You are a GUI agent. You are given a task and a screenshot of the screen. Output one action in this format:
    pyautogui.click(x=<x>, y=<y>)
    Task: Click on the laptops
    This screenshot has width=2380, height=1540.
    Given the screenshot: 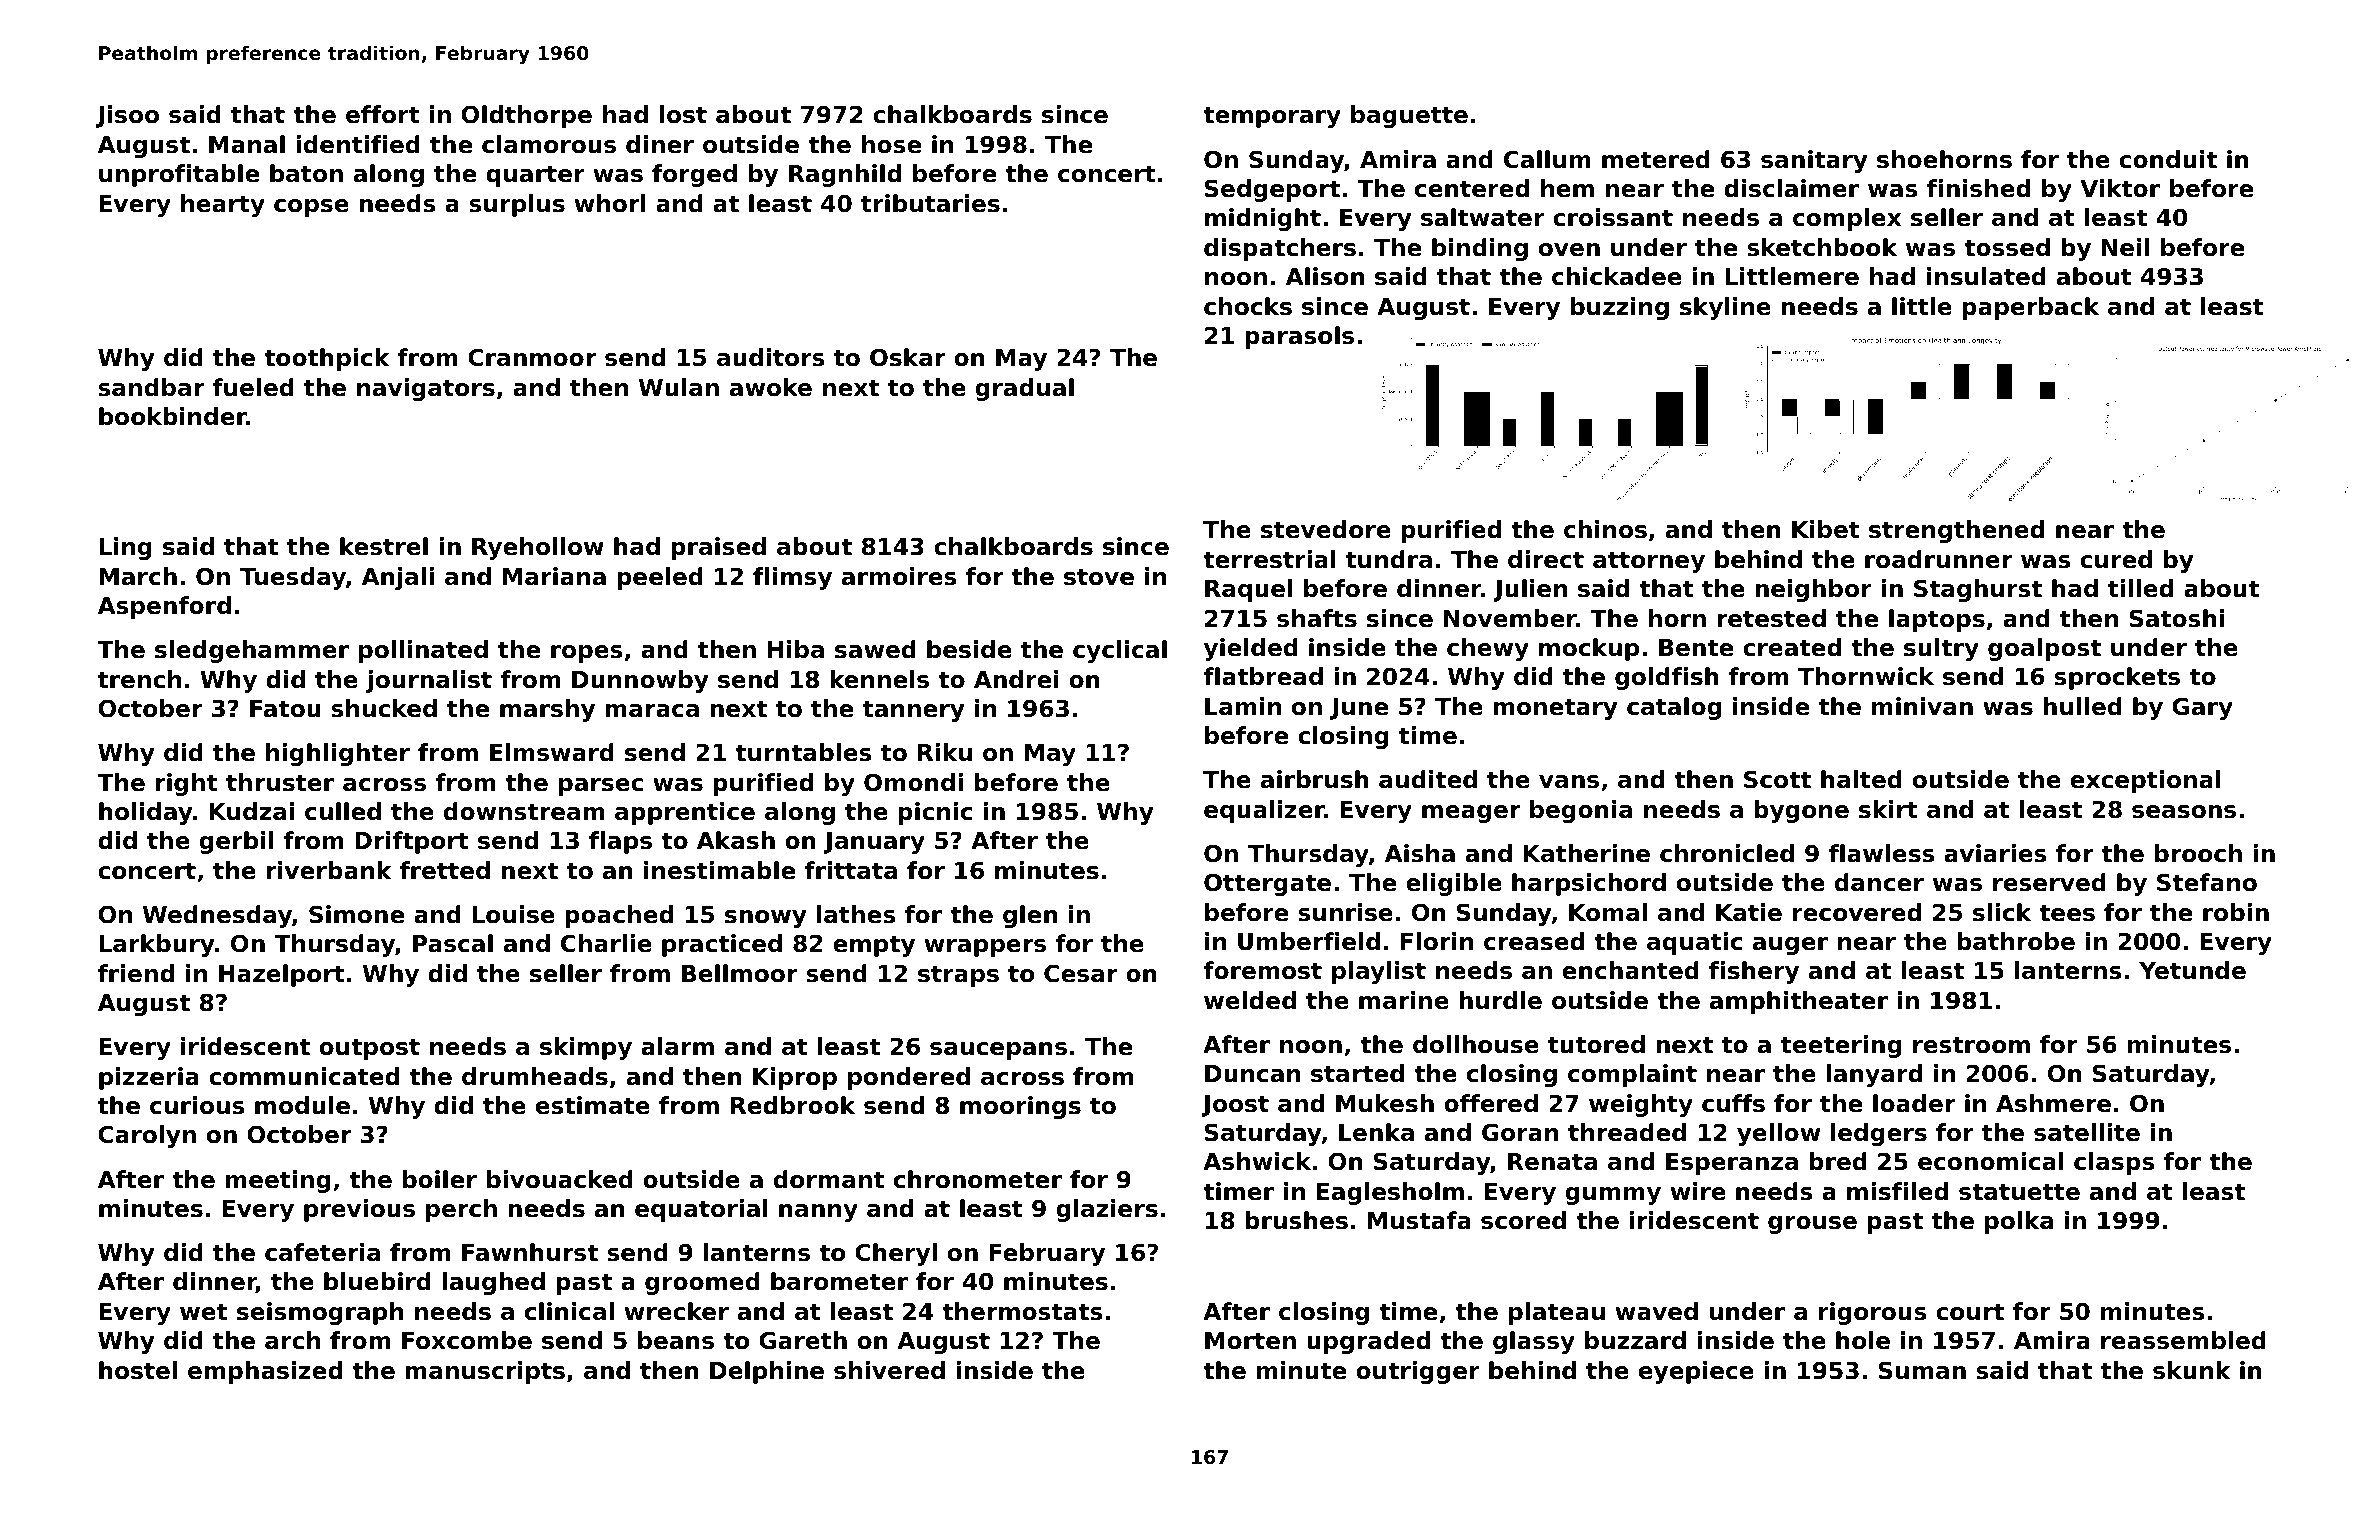 What is the action you would take?
    pyautogui.click(x=1937, y=620)
